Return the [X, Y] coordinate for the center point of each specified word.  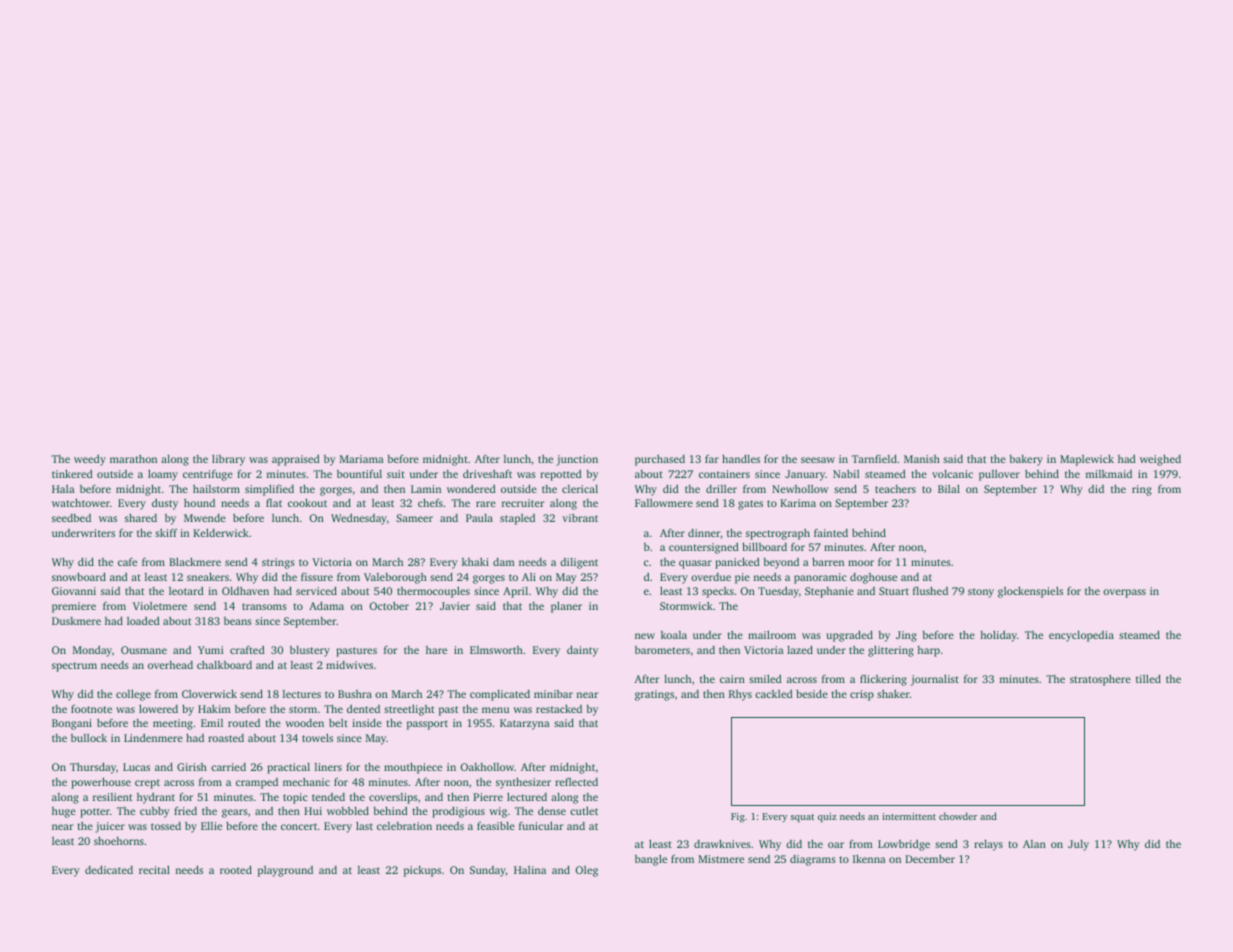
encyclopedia [1081, 636]
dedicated [109, 870]
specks [718, 592]
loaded [143, 621]
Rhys [740, 695]
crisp [862, 695]
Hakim [214, 709]
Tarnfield [874, 459]
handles [741, 458]
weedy [90, 460]
